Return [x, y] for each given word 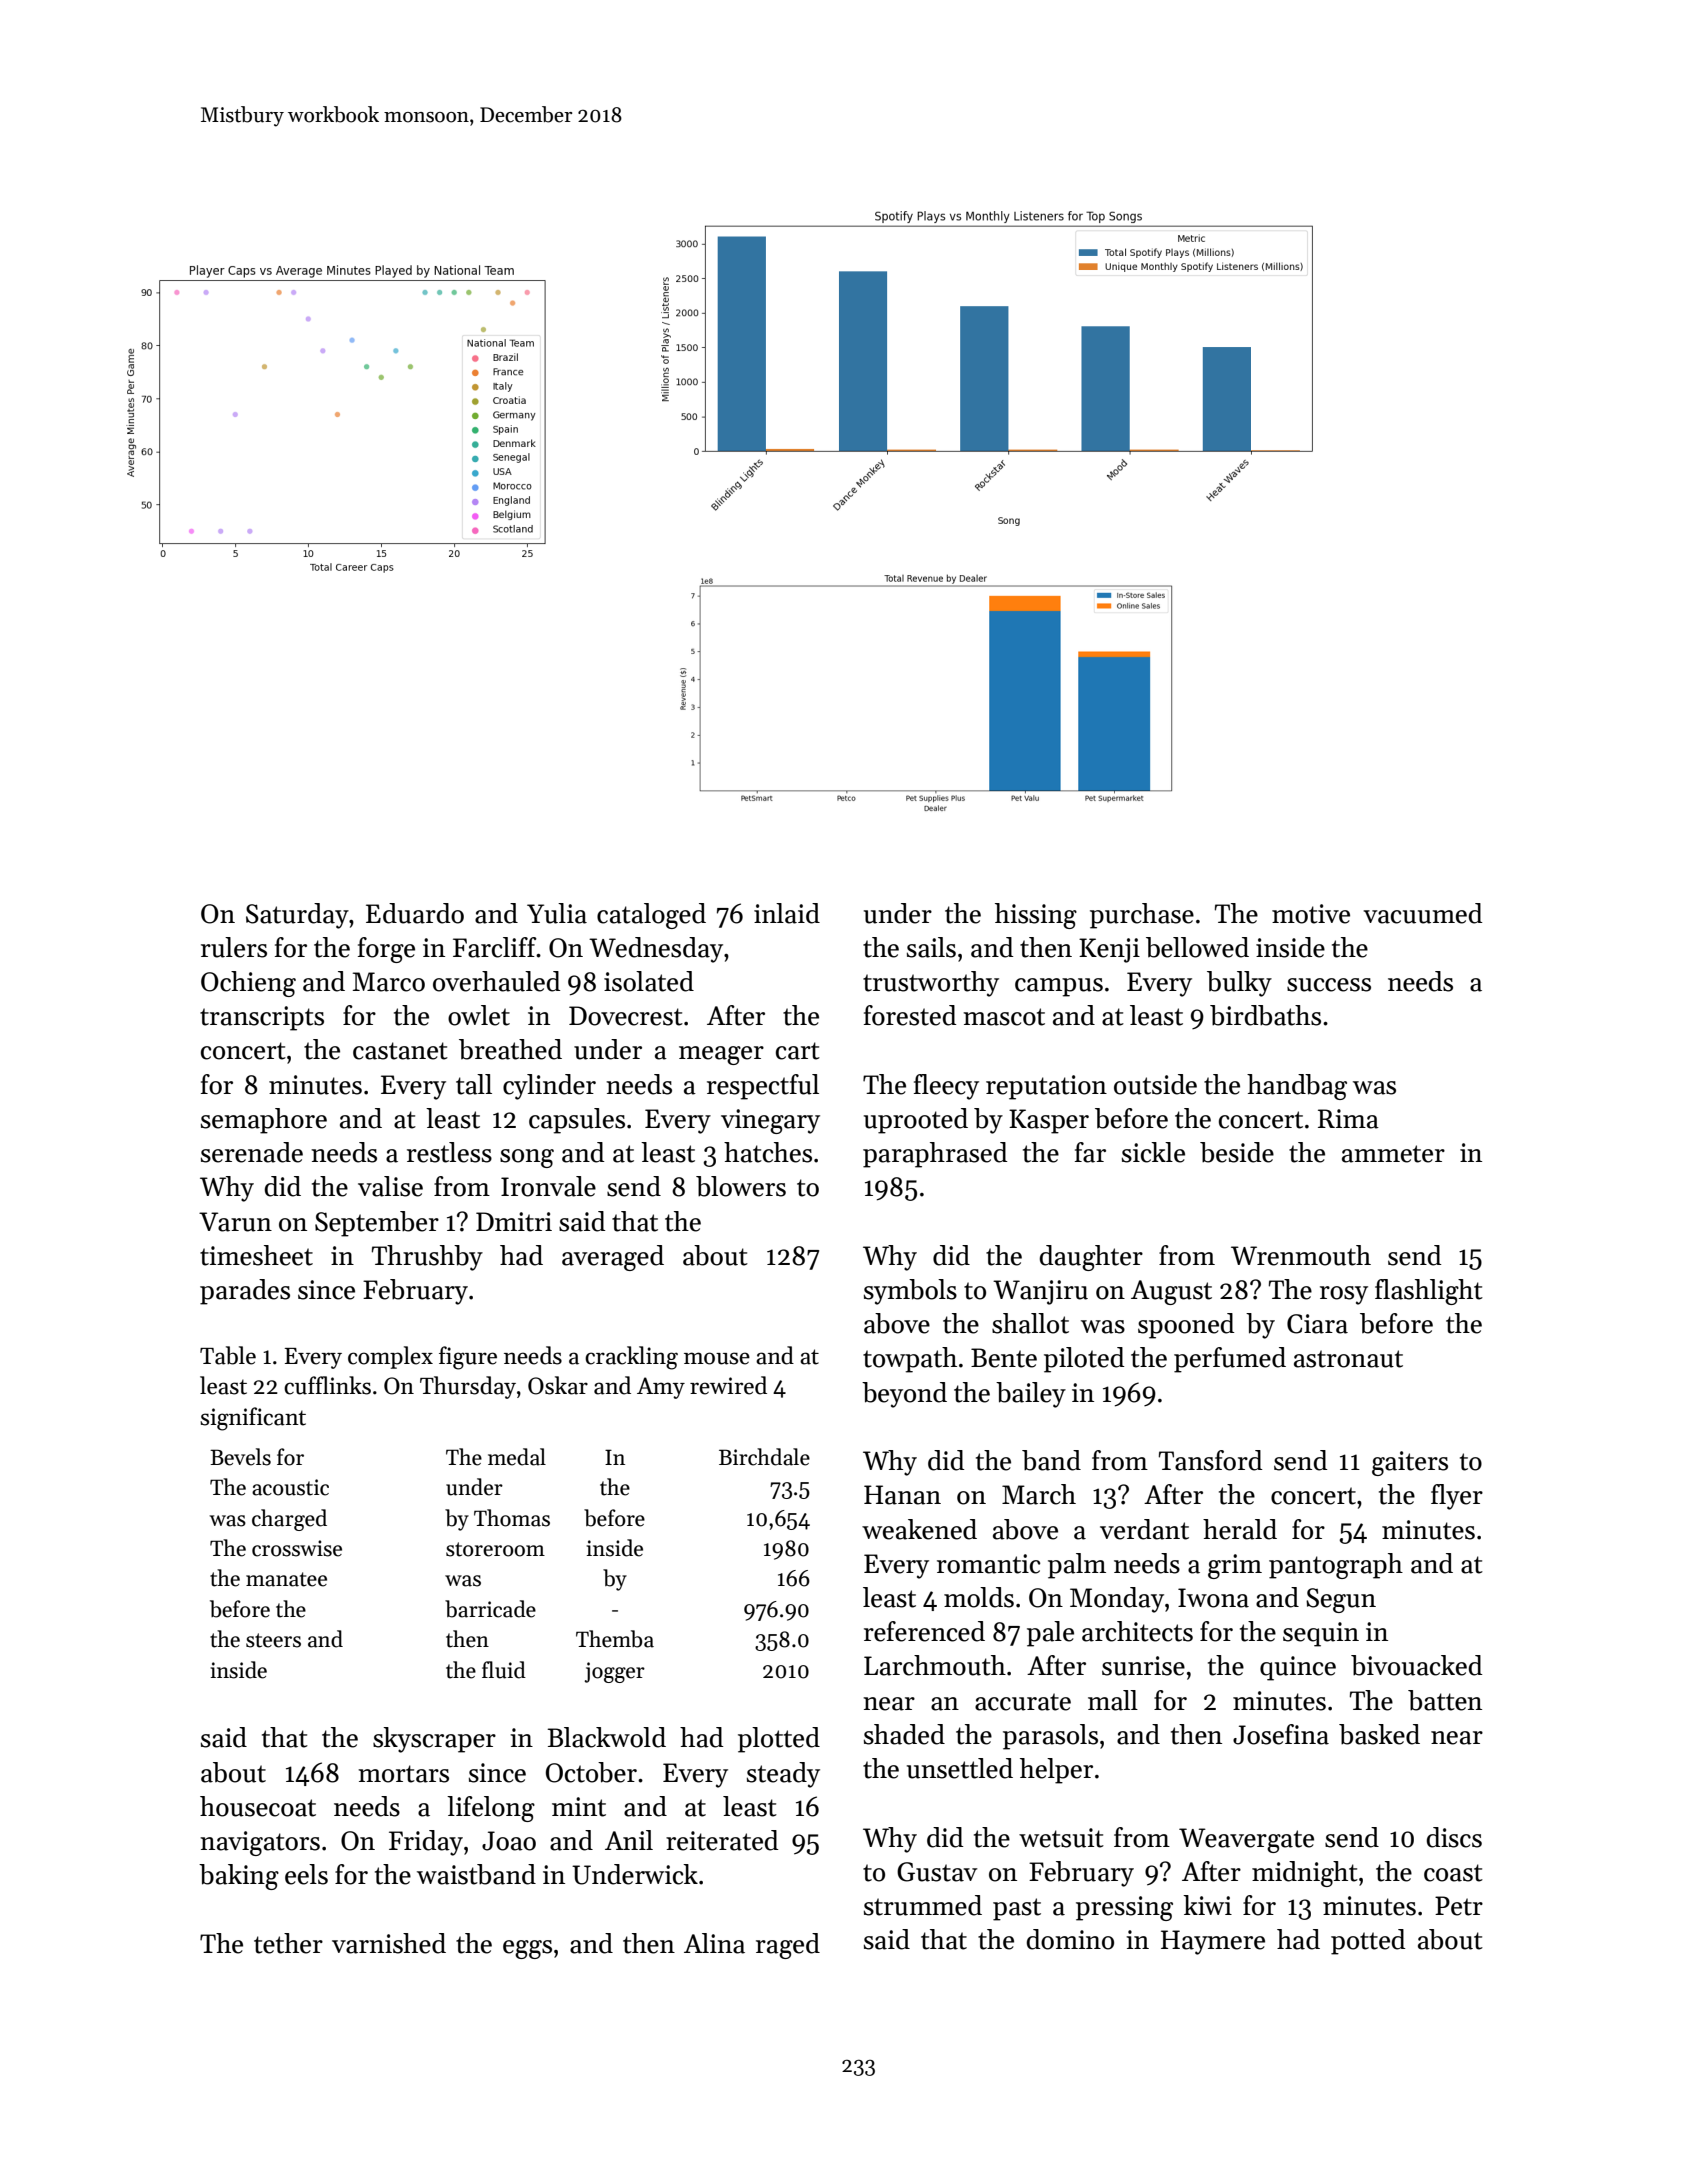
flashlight [1429, 1292]
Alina [714, 1943]
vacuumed [1423, 913]
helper [1056, 1771]
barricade [490, 1609]
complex [390, 1357]
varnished [389, 1943]
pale [1050, 1634]
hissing [1036, 916]
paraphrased [935, 1155]
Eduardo [415, 913]
